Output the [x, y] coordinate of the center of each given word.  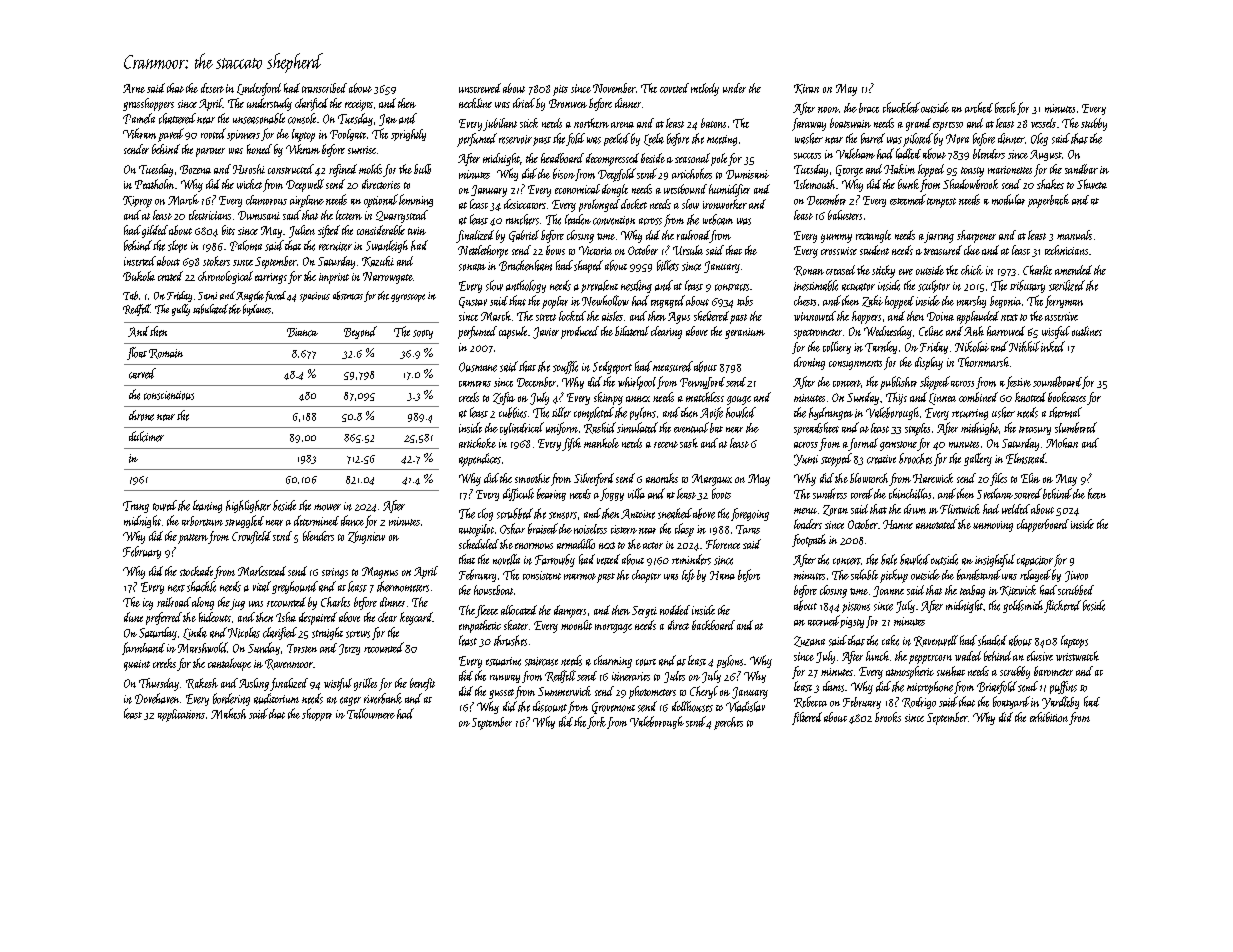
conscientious [169, 395]
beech [1005, 107]
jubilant [500, 124]
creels [469, 397]
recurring [970, 414]
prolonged [599, 205]
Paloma [246, 245]
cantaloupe [229, 664]
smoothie [532, 478]
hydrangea [831, 413]
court [646, 662]
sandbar [1081, 169]
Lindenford [259, 89]
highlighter [248, 506]
